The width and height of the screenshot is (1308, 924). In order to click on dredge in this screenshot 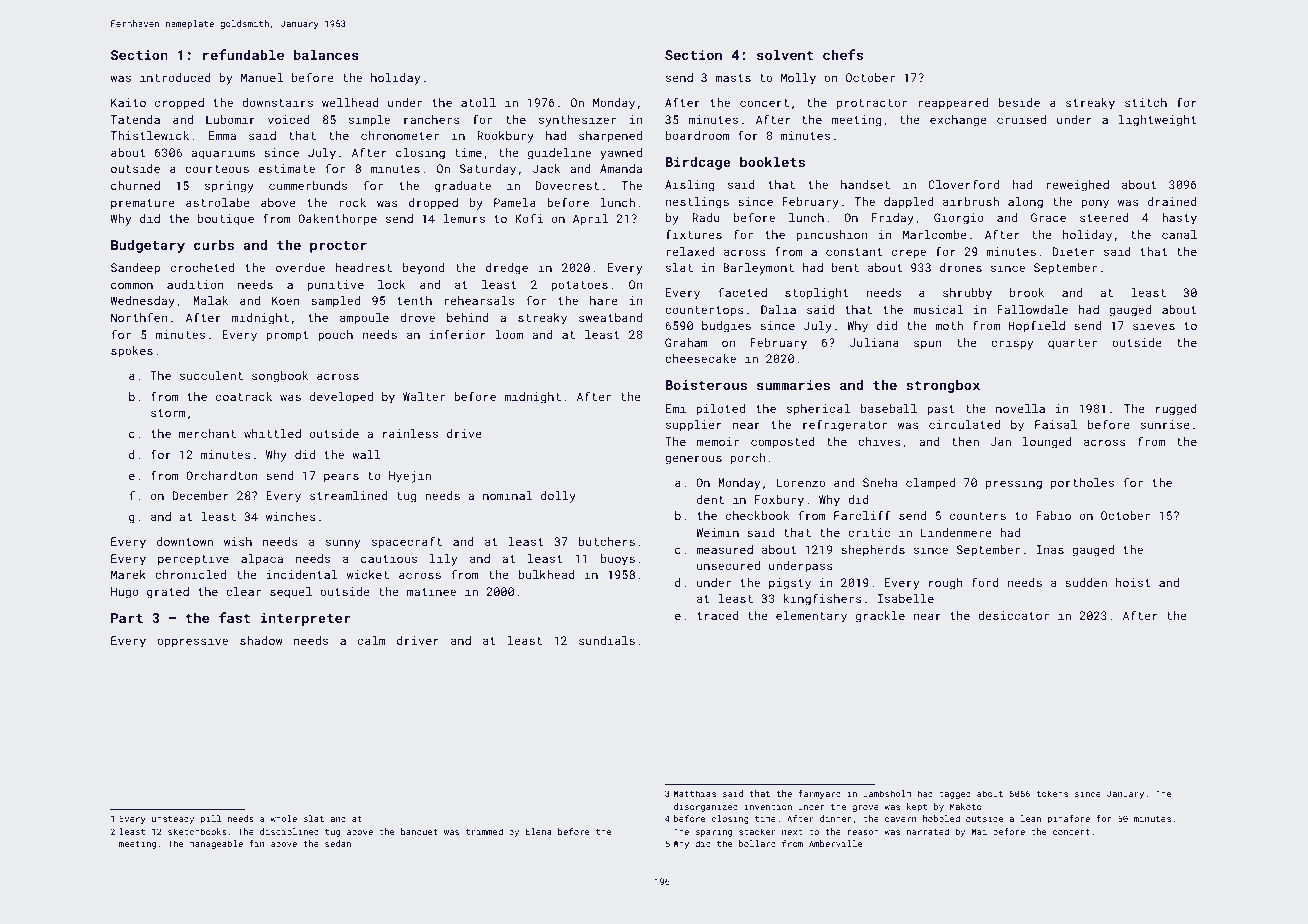, I will do `click(507, 269)`.
